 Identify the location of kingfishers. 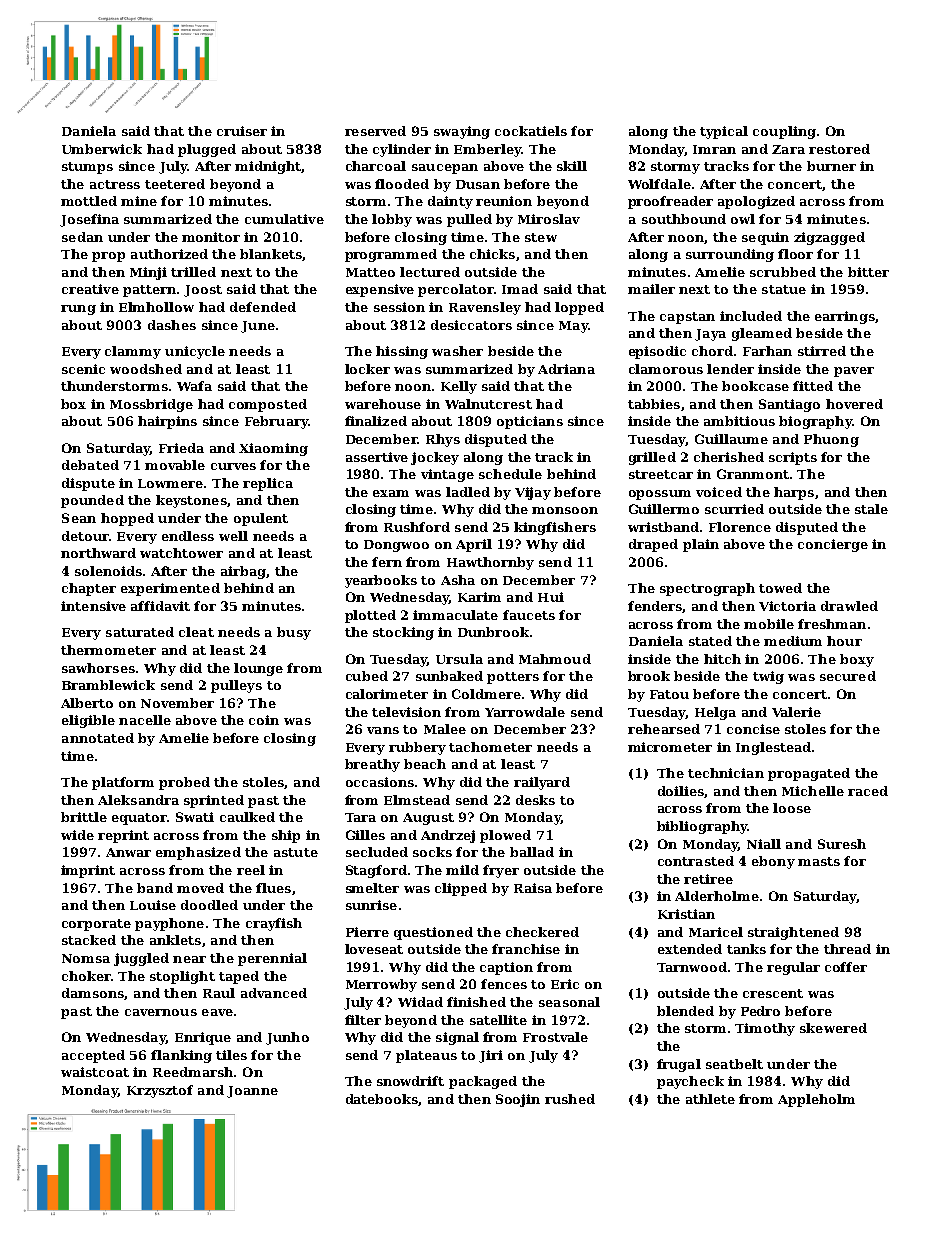
(555, 528).
